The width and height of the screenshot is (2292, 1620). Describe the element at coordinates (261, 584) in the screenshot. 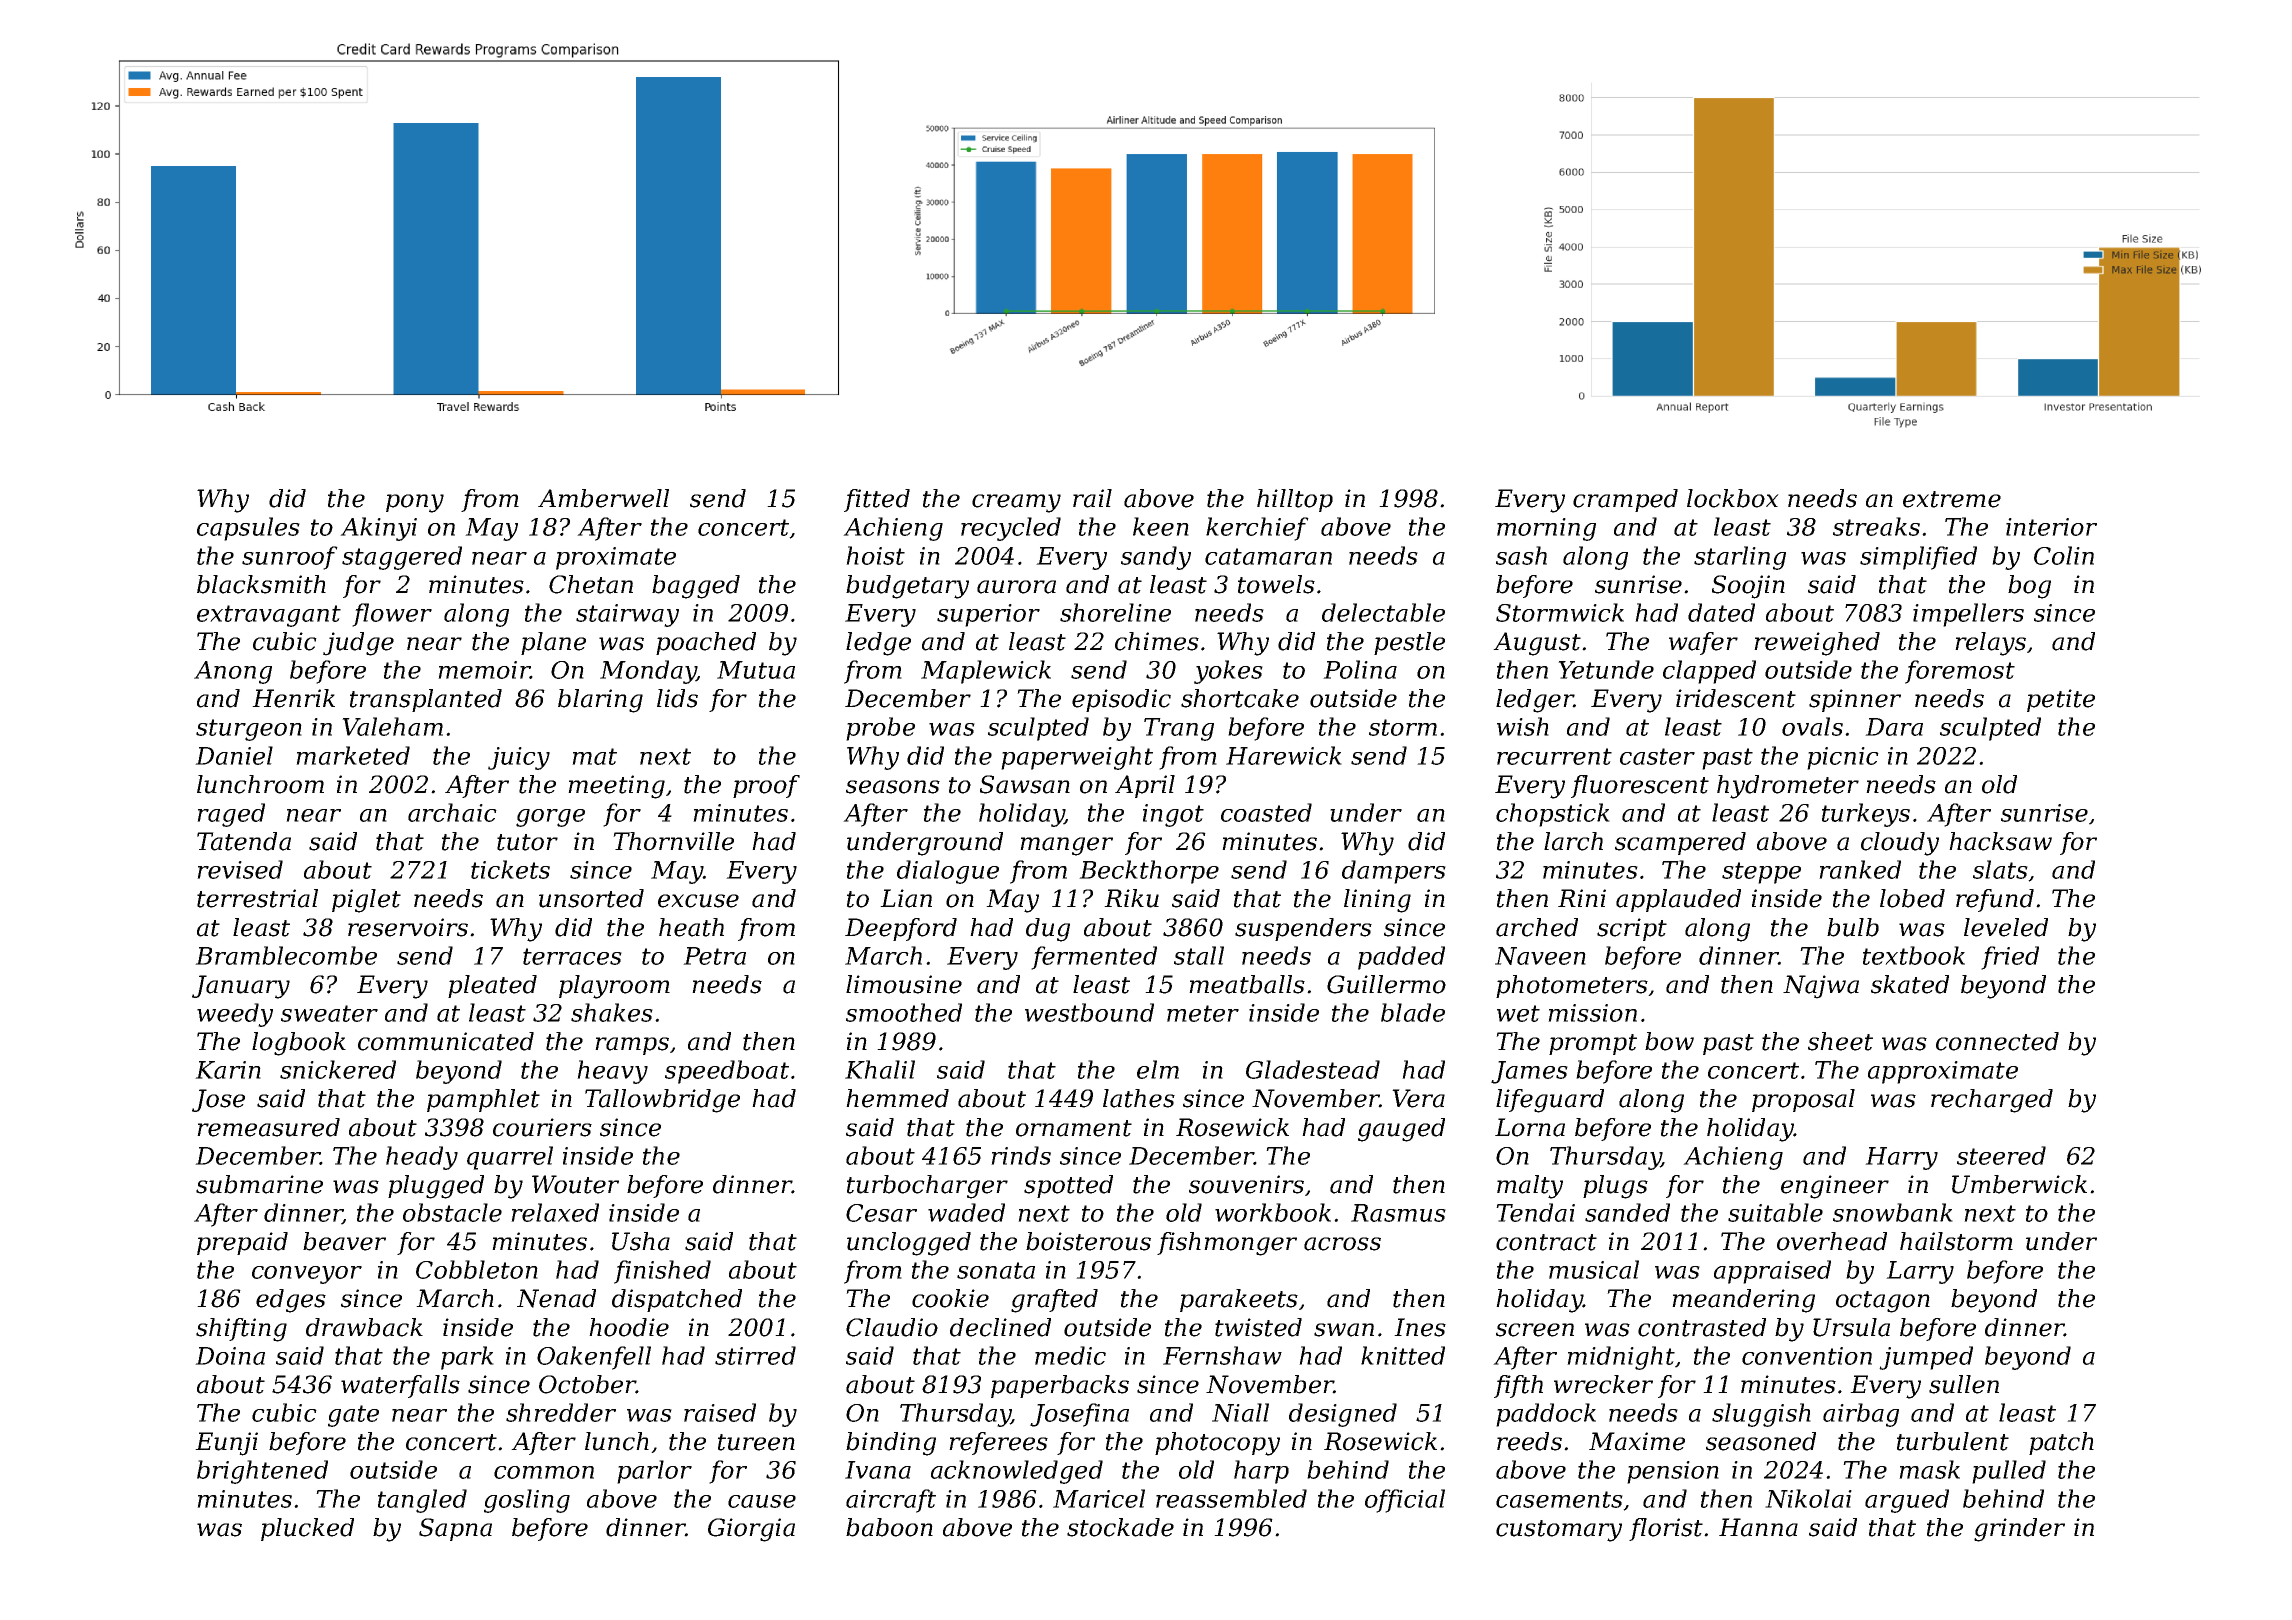

I see `blacksmith` at that location.
